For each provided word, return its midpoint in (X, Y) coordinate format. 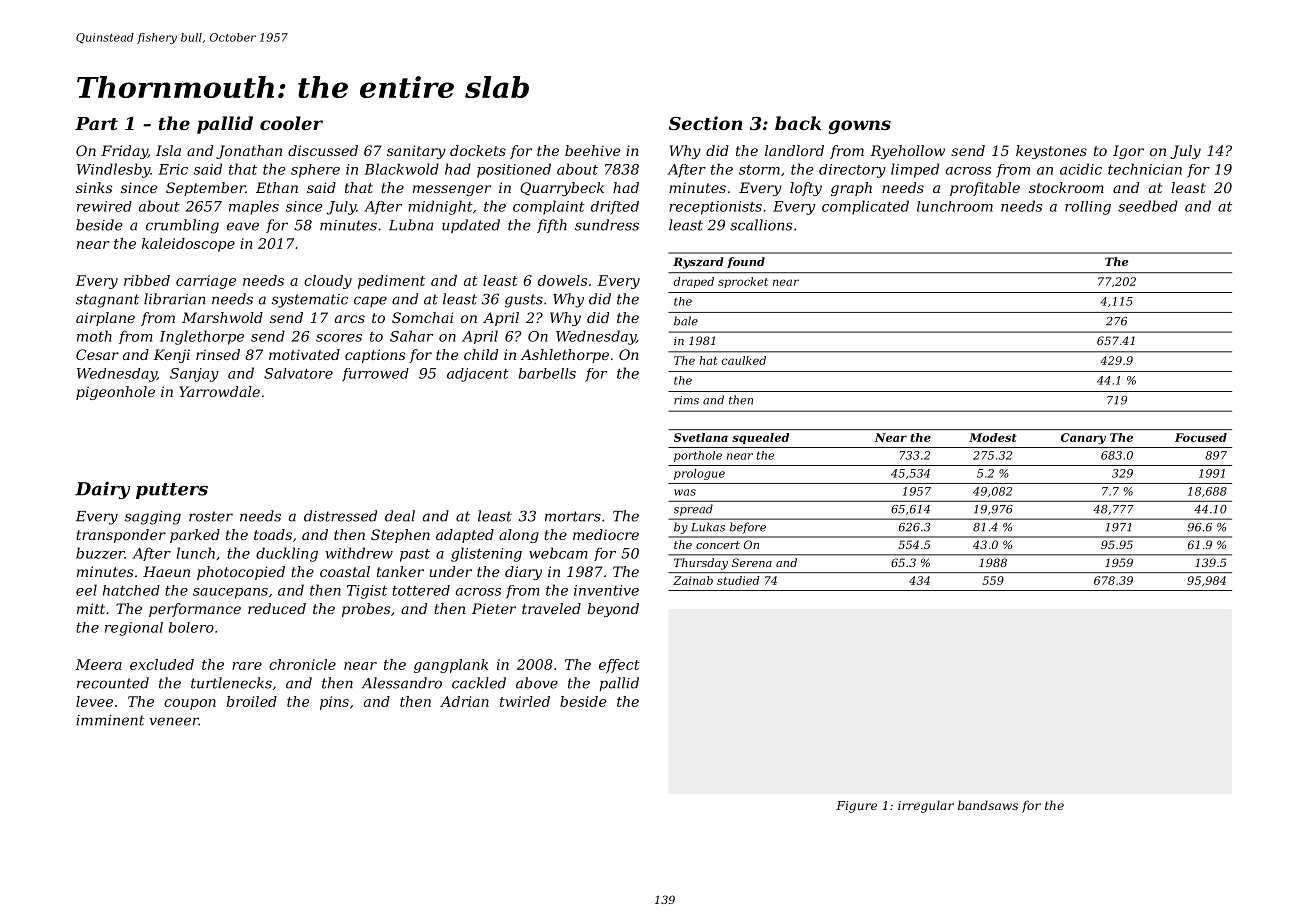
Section (705, 123)
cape (370, 301)
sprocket (743, 282)
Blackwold (401, 169)
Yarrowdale (219, 391)
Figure (856, 807)
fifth (552, 226)
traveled (551, 608)
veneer (174, 721)
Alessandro (402, 683)
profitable (985, 189)
